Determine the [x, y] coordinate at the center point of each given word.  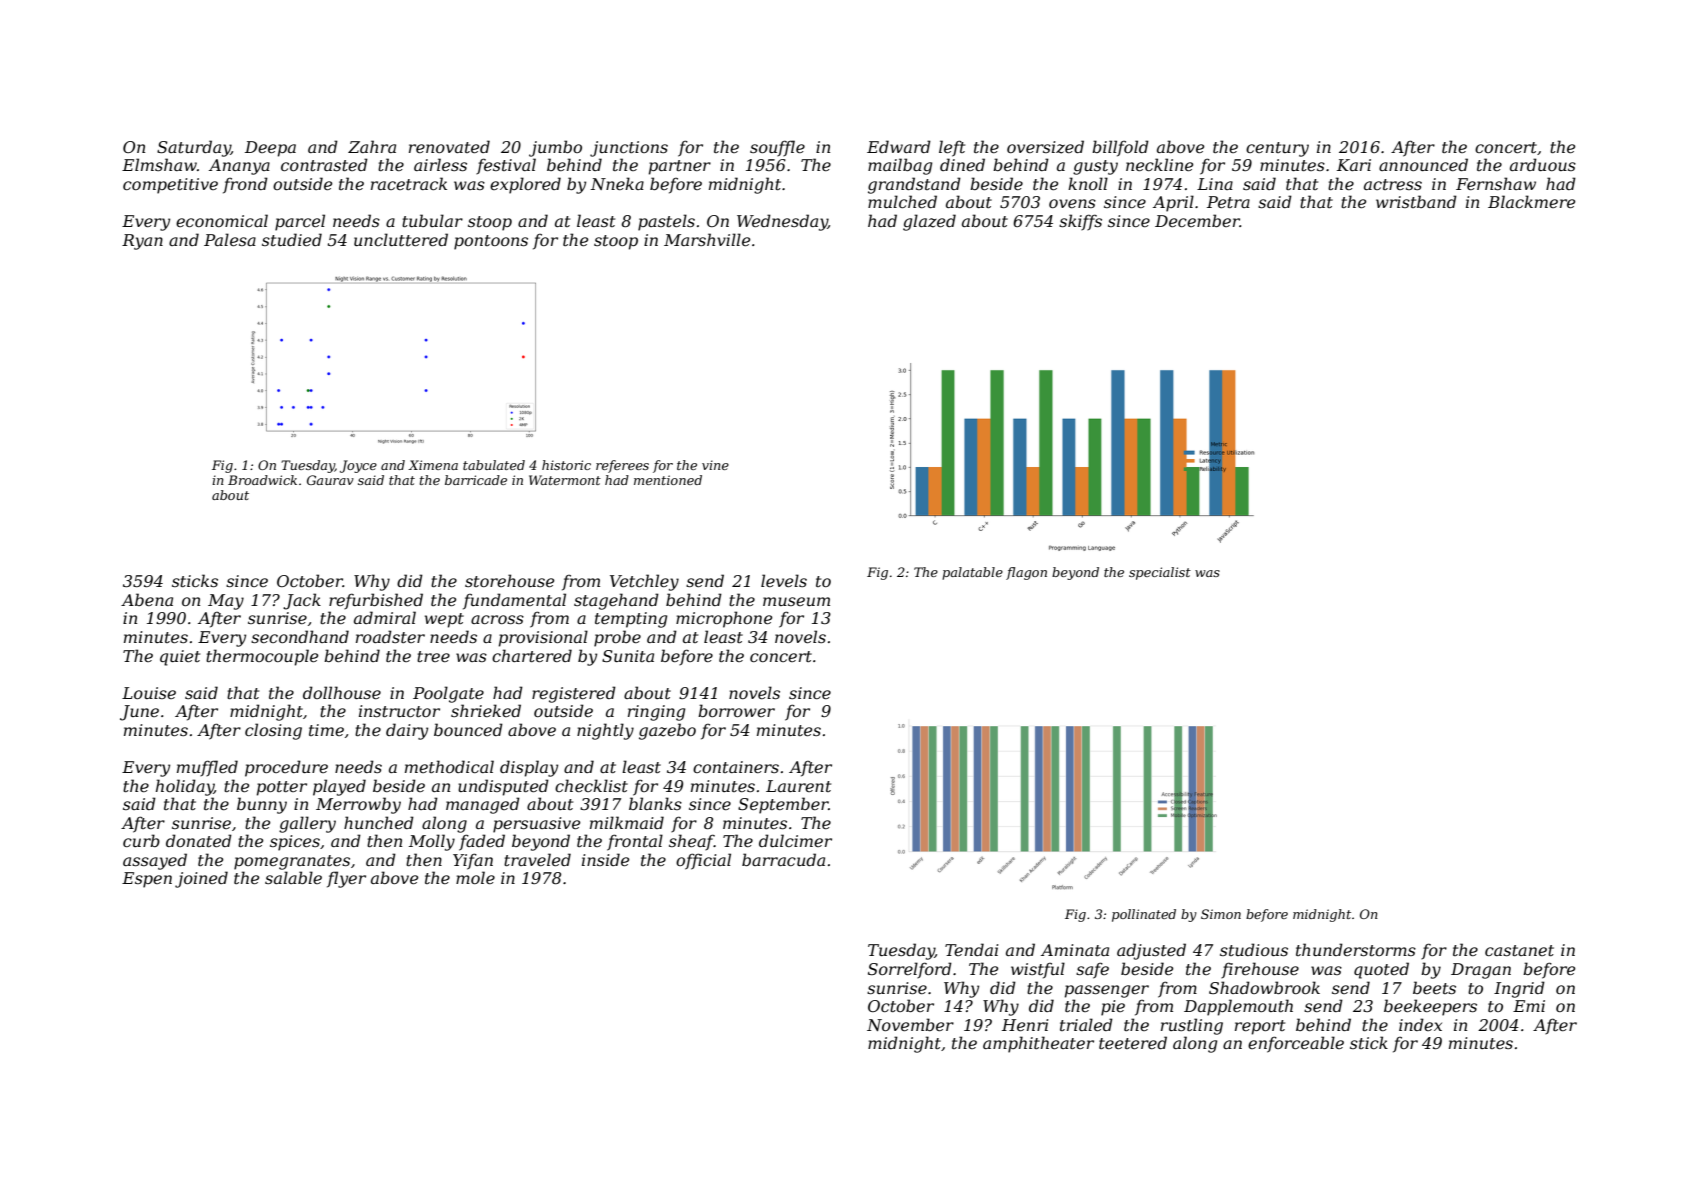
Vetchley [644, 582]
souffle [777, 148]
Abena [147, 599]
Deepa [270, 149]
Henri [1025, 1025]
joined [201, 879]
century [1277, 149]
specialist [1160, 573]
